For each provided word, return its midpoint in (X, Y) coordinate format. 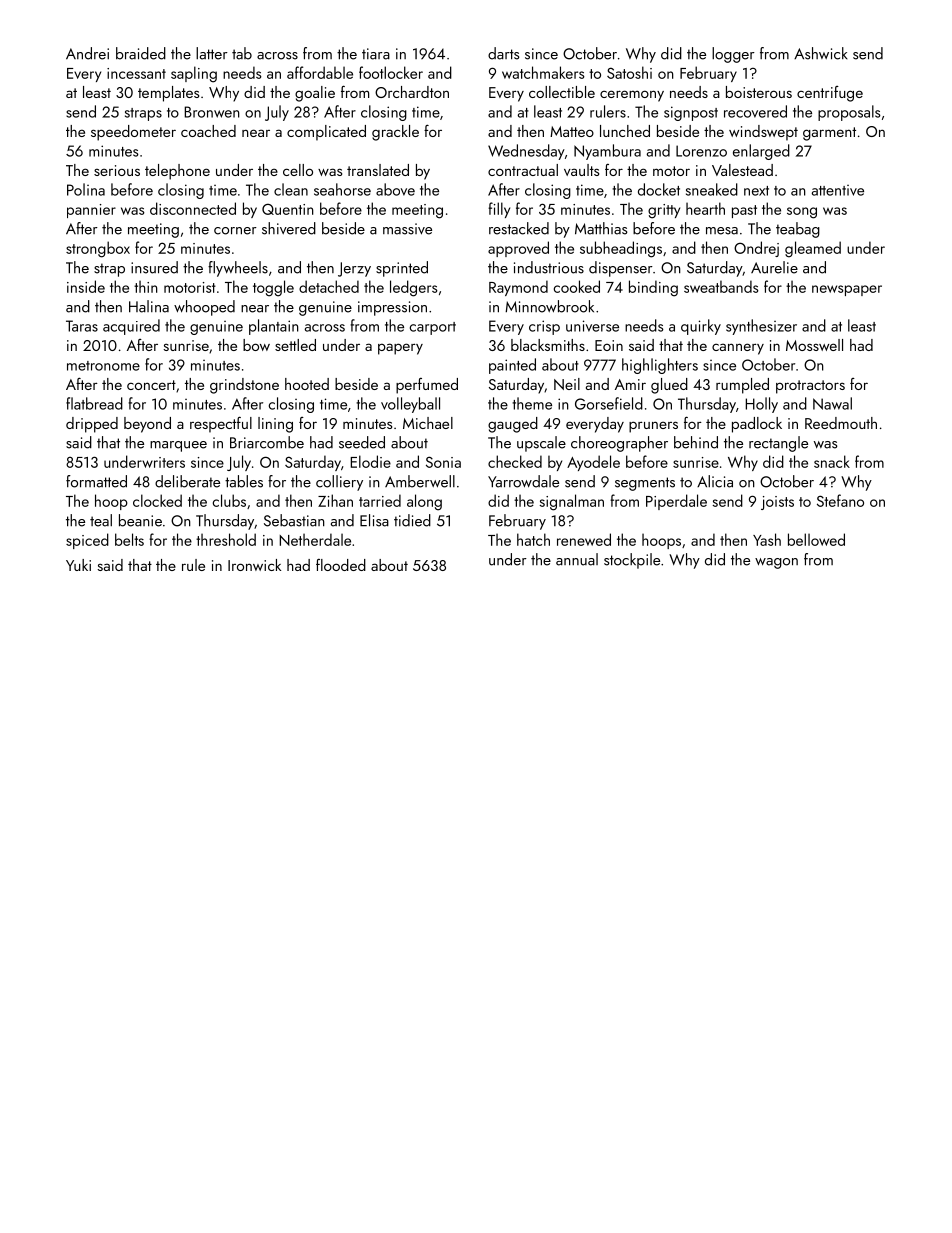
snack (832, 461)
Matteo (572, 131)
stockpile (632, 561)
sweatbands (721, 286)
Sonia (443, 462)
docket (659, 189)
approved (518, 249)
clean (291, 189)
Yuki (78, 565)
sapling (194, 74)
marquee (178, 446)
